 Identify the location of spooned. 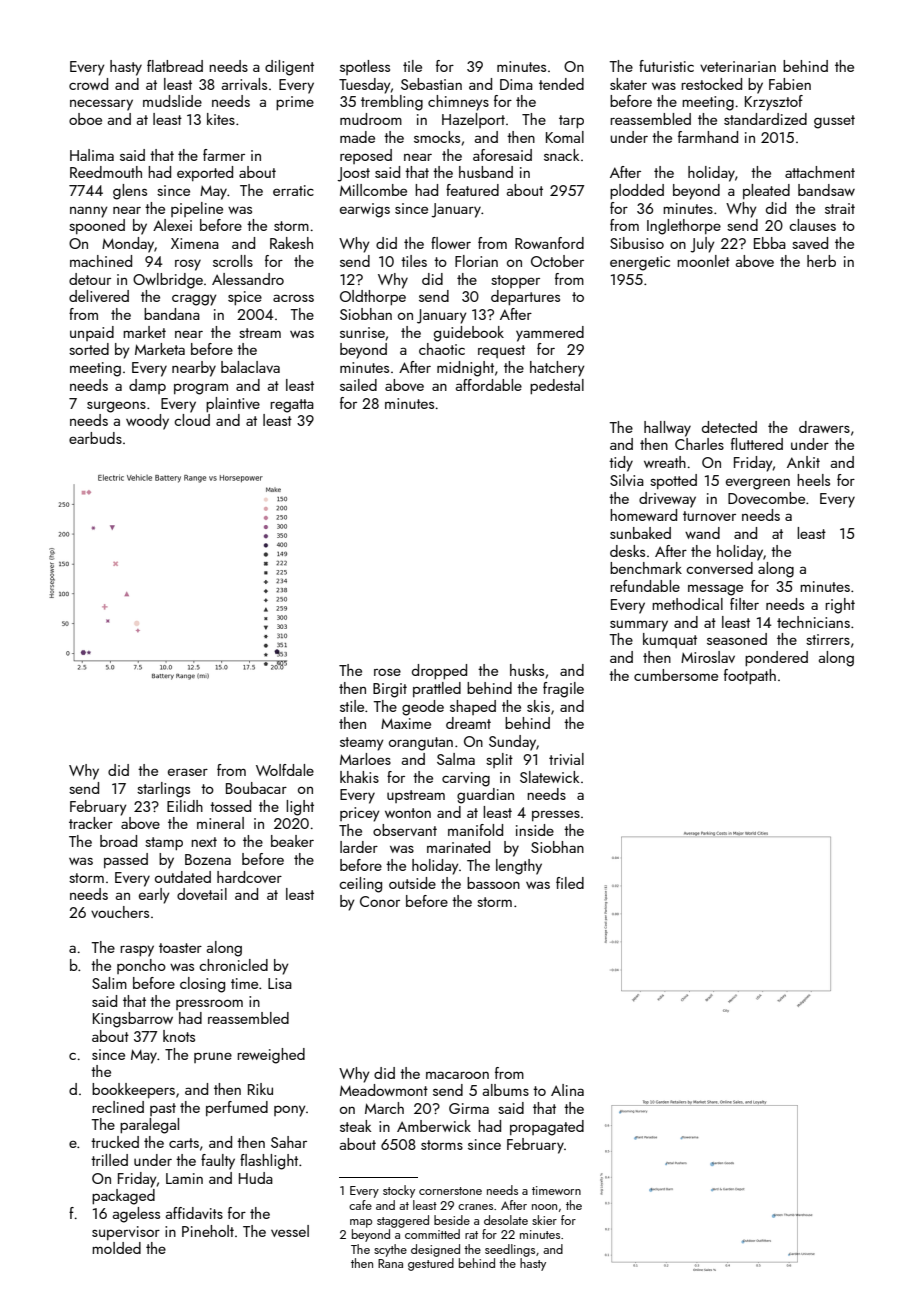
(97, 226).
